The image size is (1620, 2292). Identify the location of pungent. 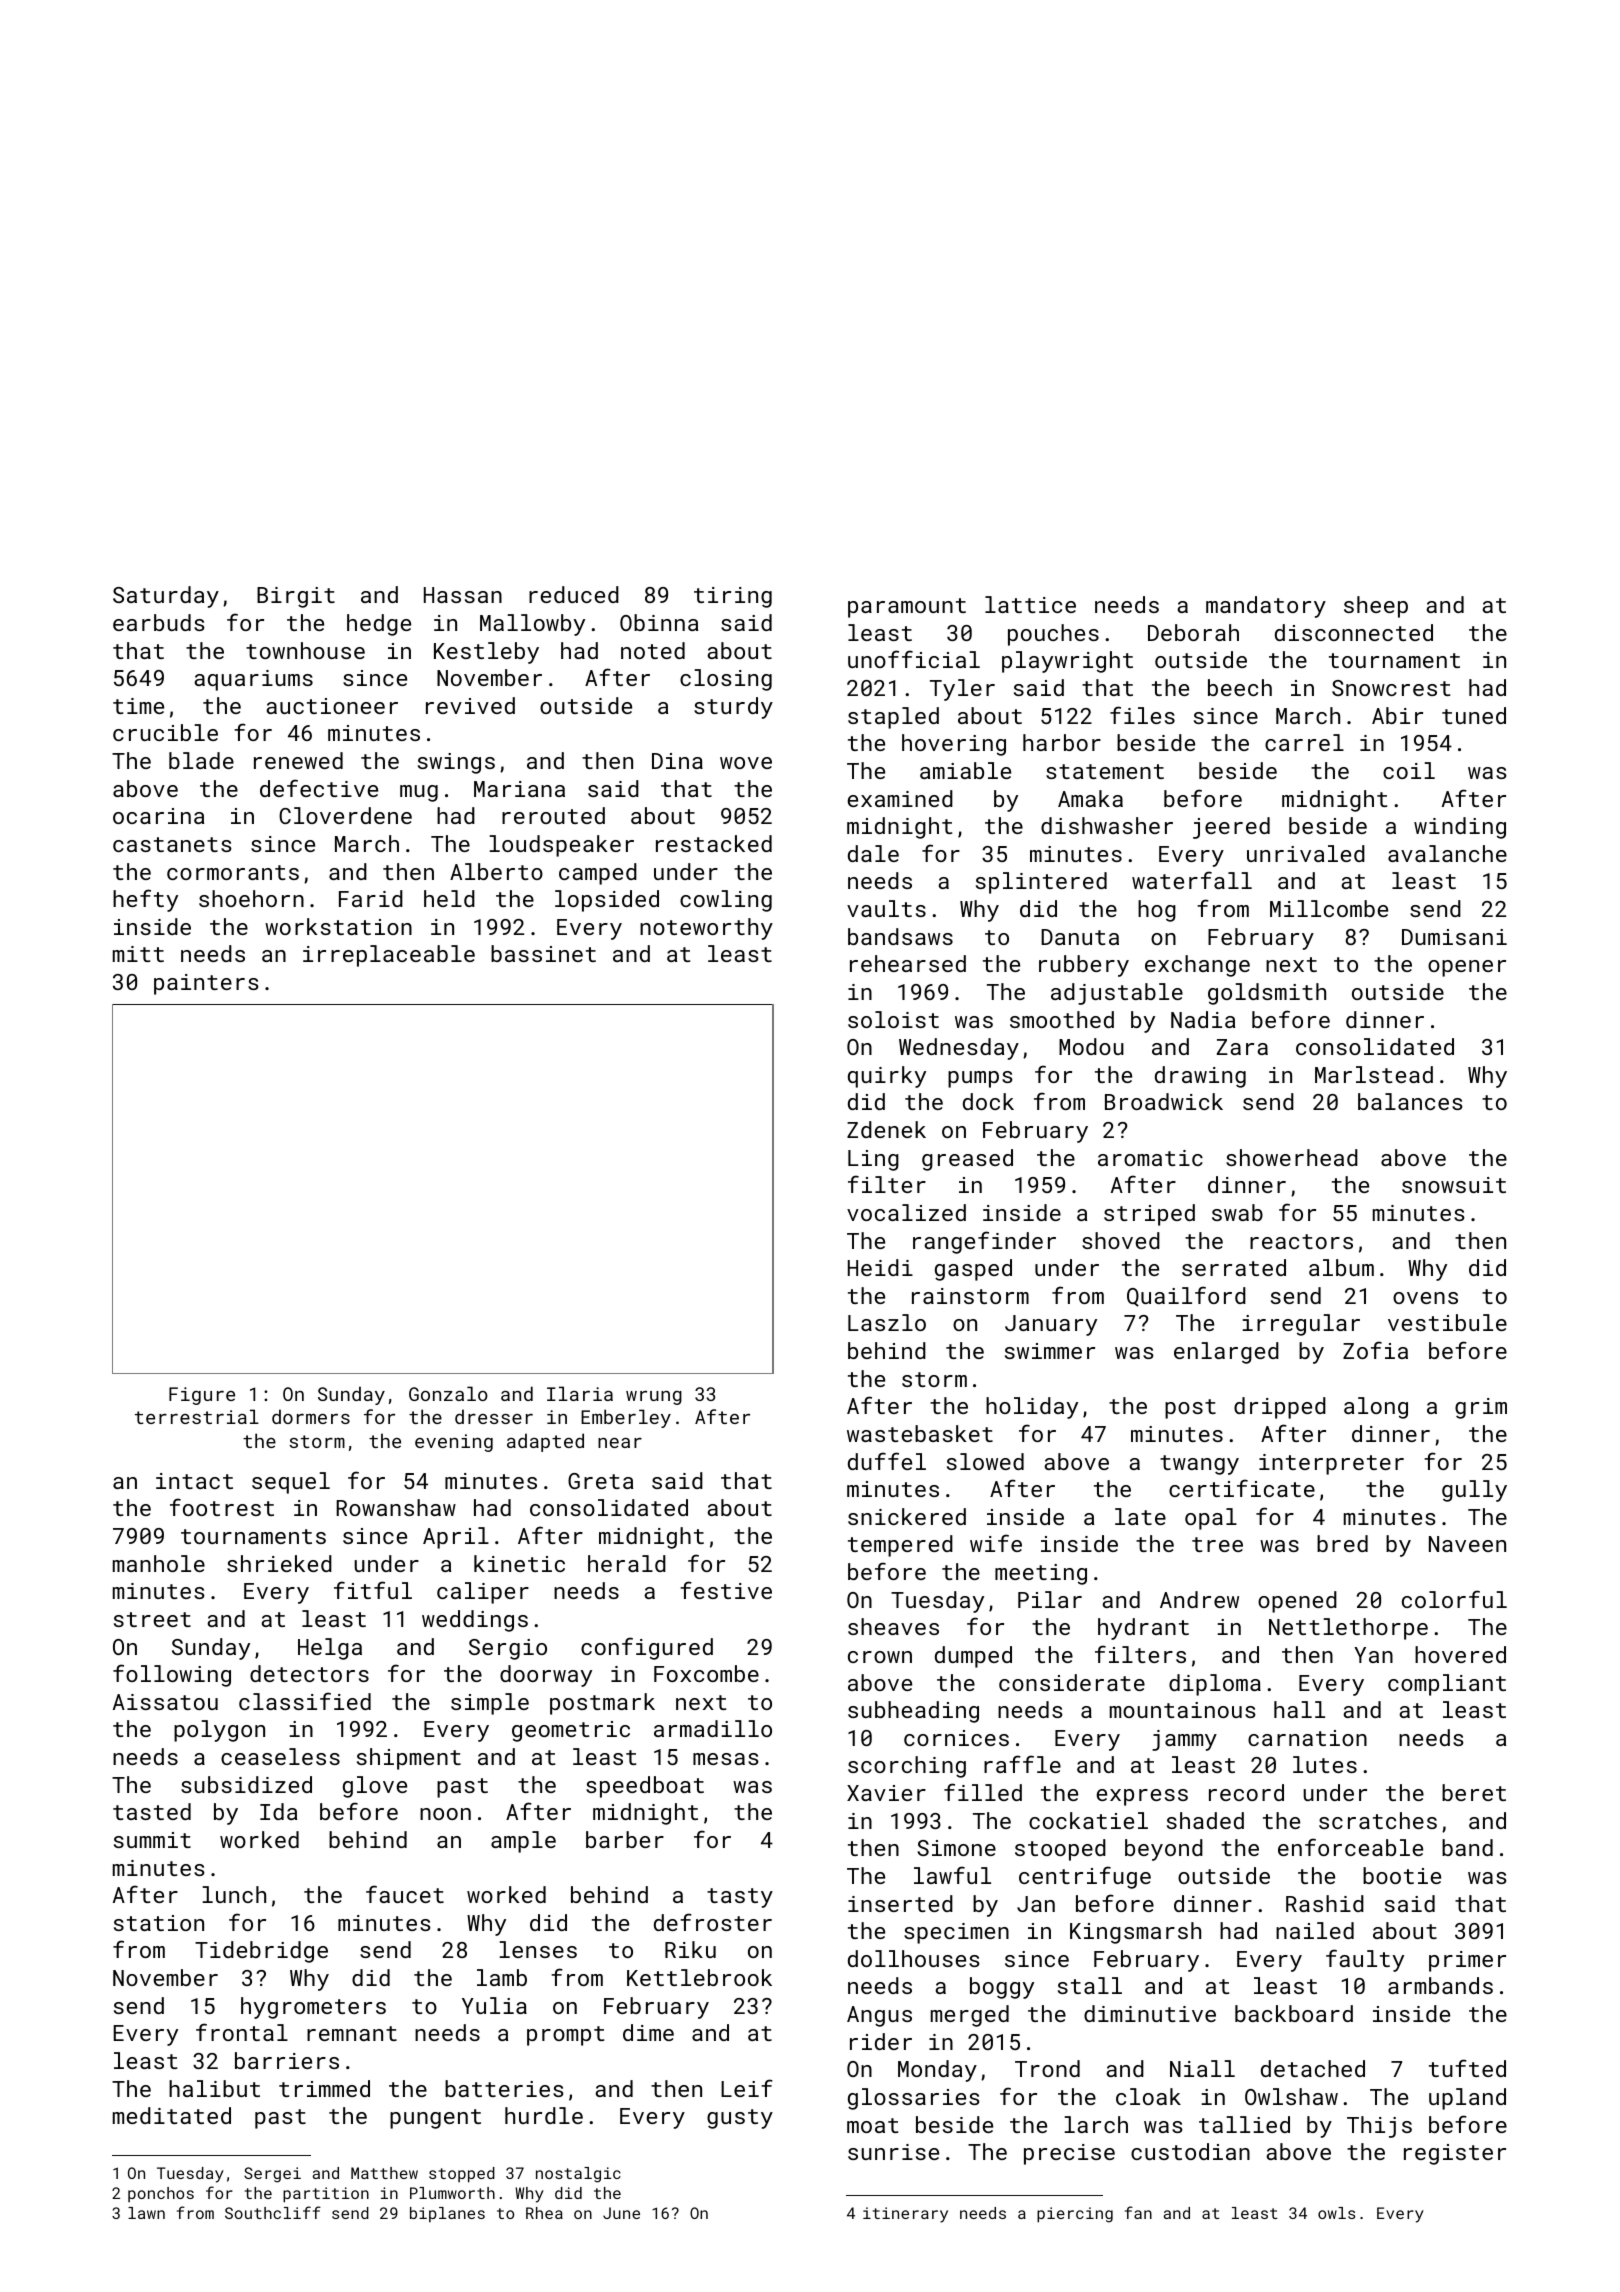
(435, 2119).
